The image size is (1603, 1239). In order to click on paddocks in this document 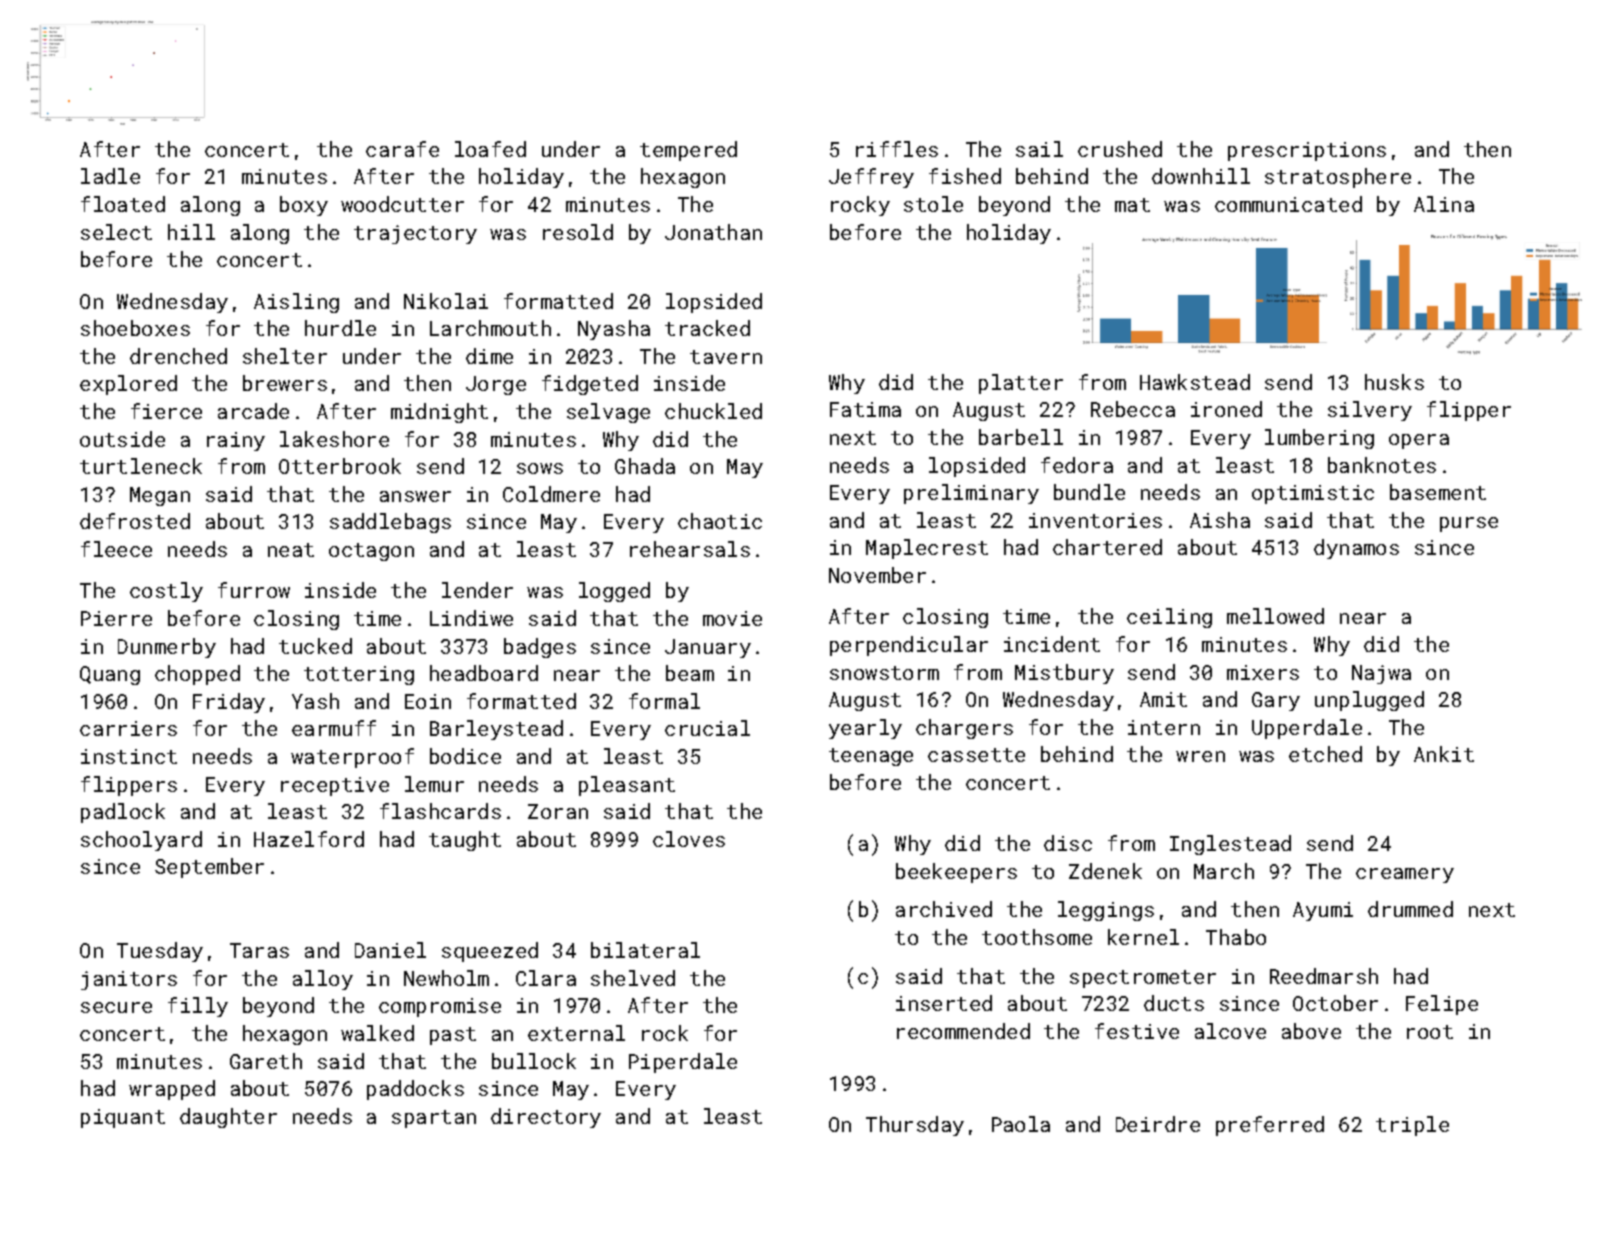, I will do `click(415, 1090)`.
